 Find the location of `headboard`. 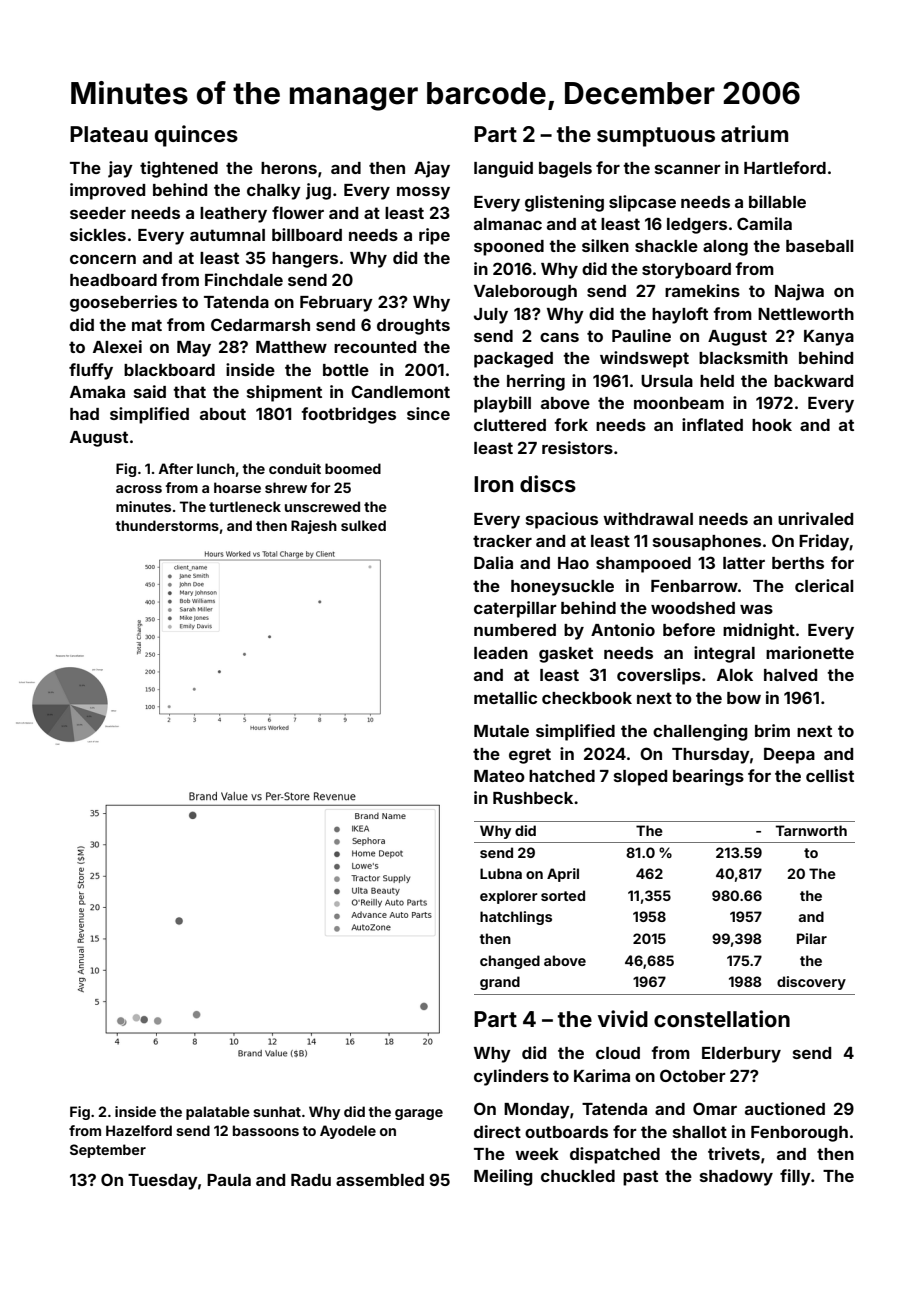

headboard is located at coordinates (113, 280).
